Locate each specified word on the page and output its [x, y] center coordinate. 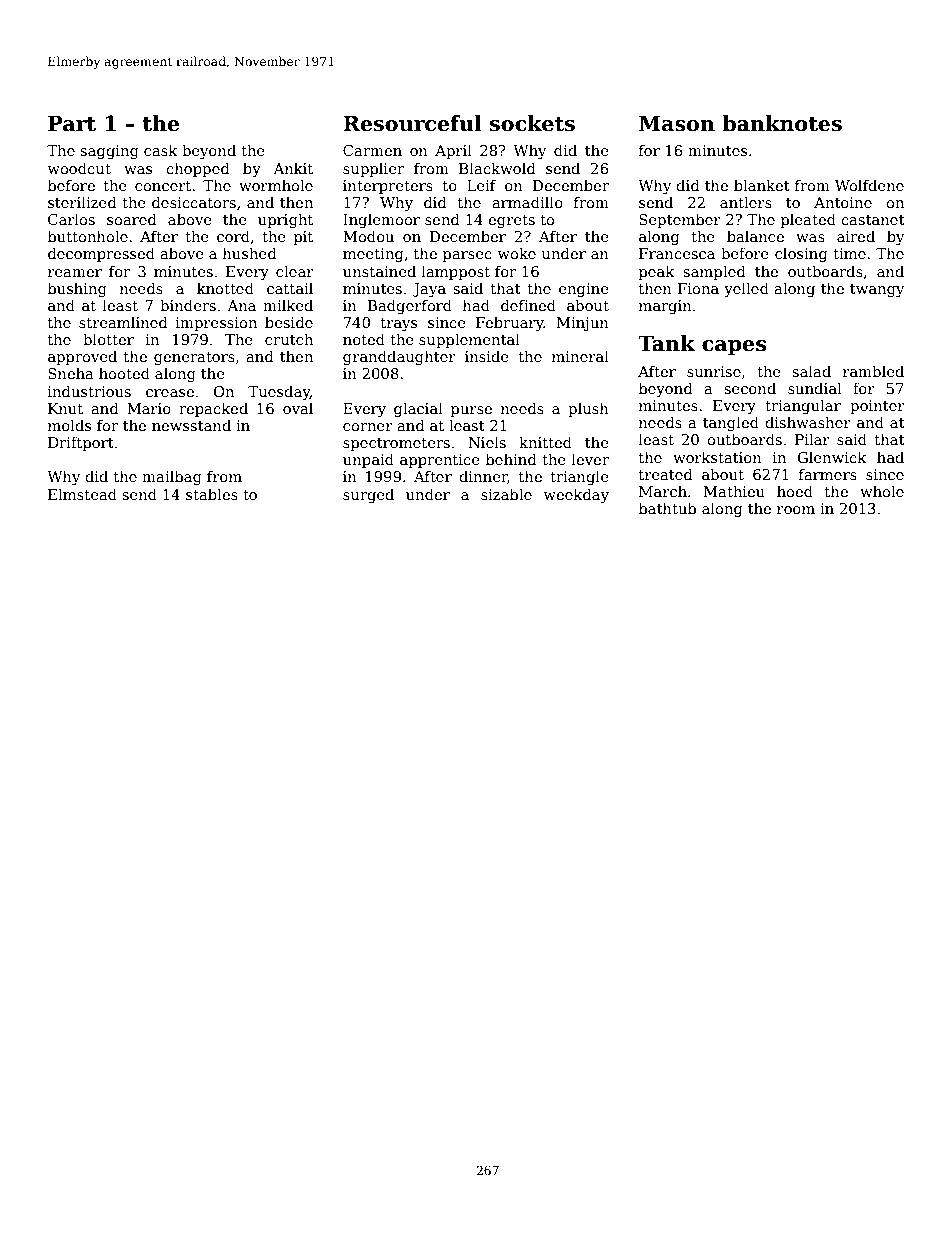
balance [755, 236]
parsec [467, 256]
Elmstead [82, 494]
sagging [109, 152]
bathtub [667, 508]
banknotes [782, 123]
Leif [481, 185]
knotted [225, 288]
